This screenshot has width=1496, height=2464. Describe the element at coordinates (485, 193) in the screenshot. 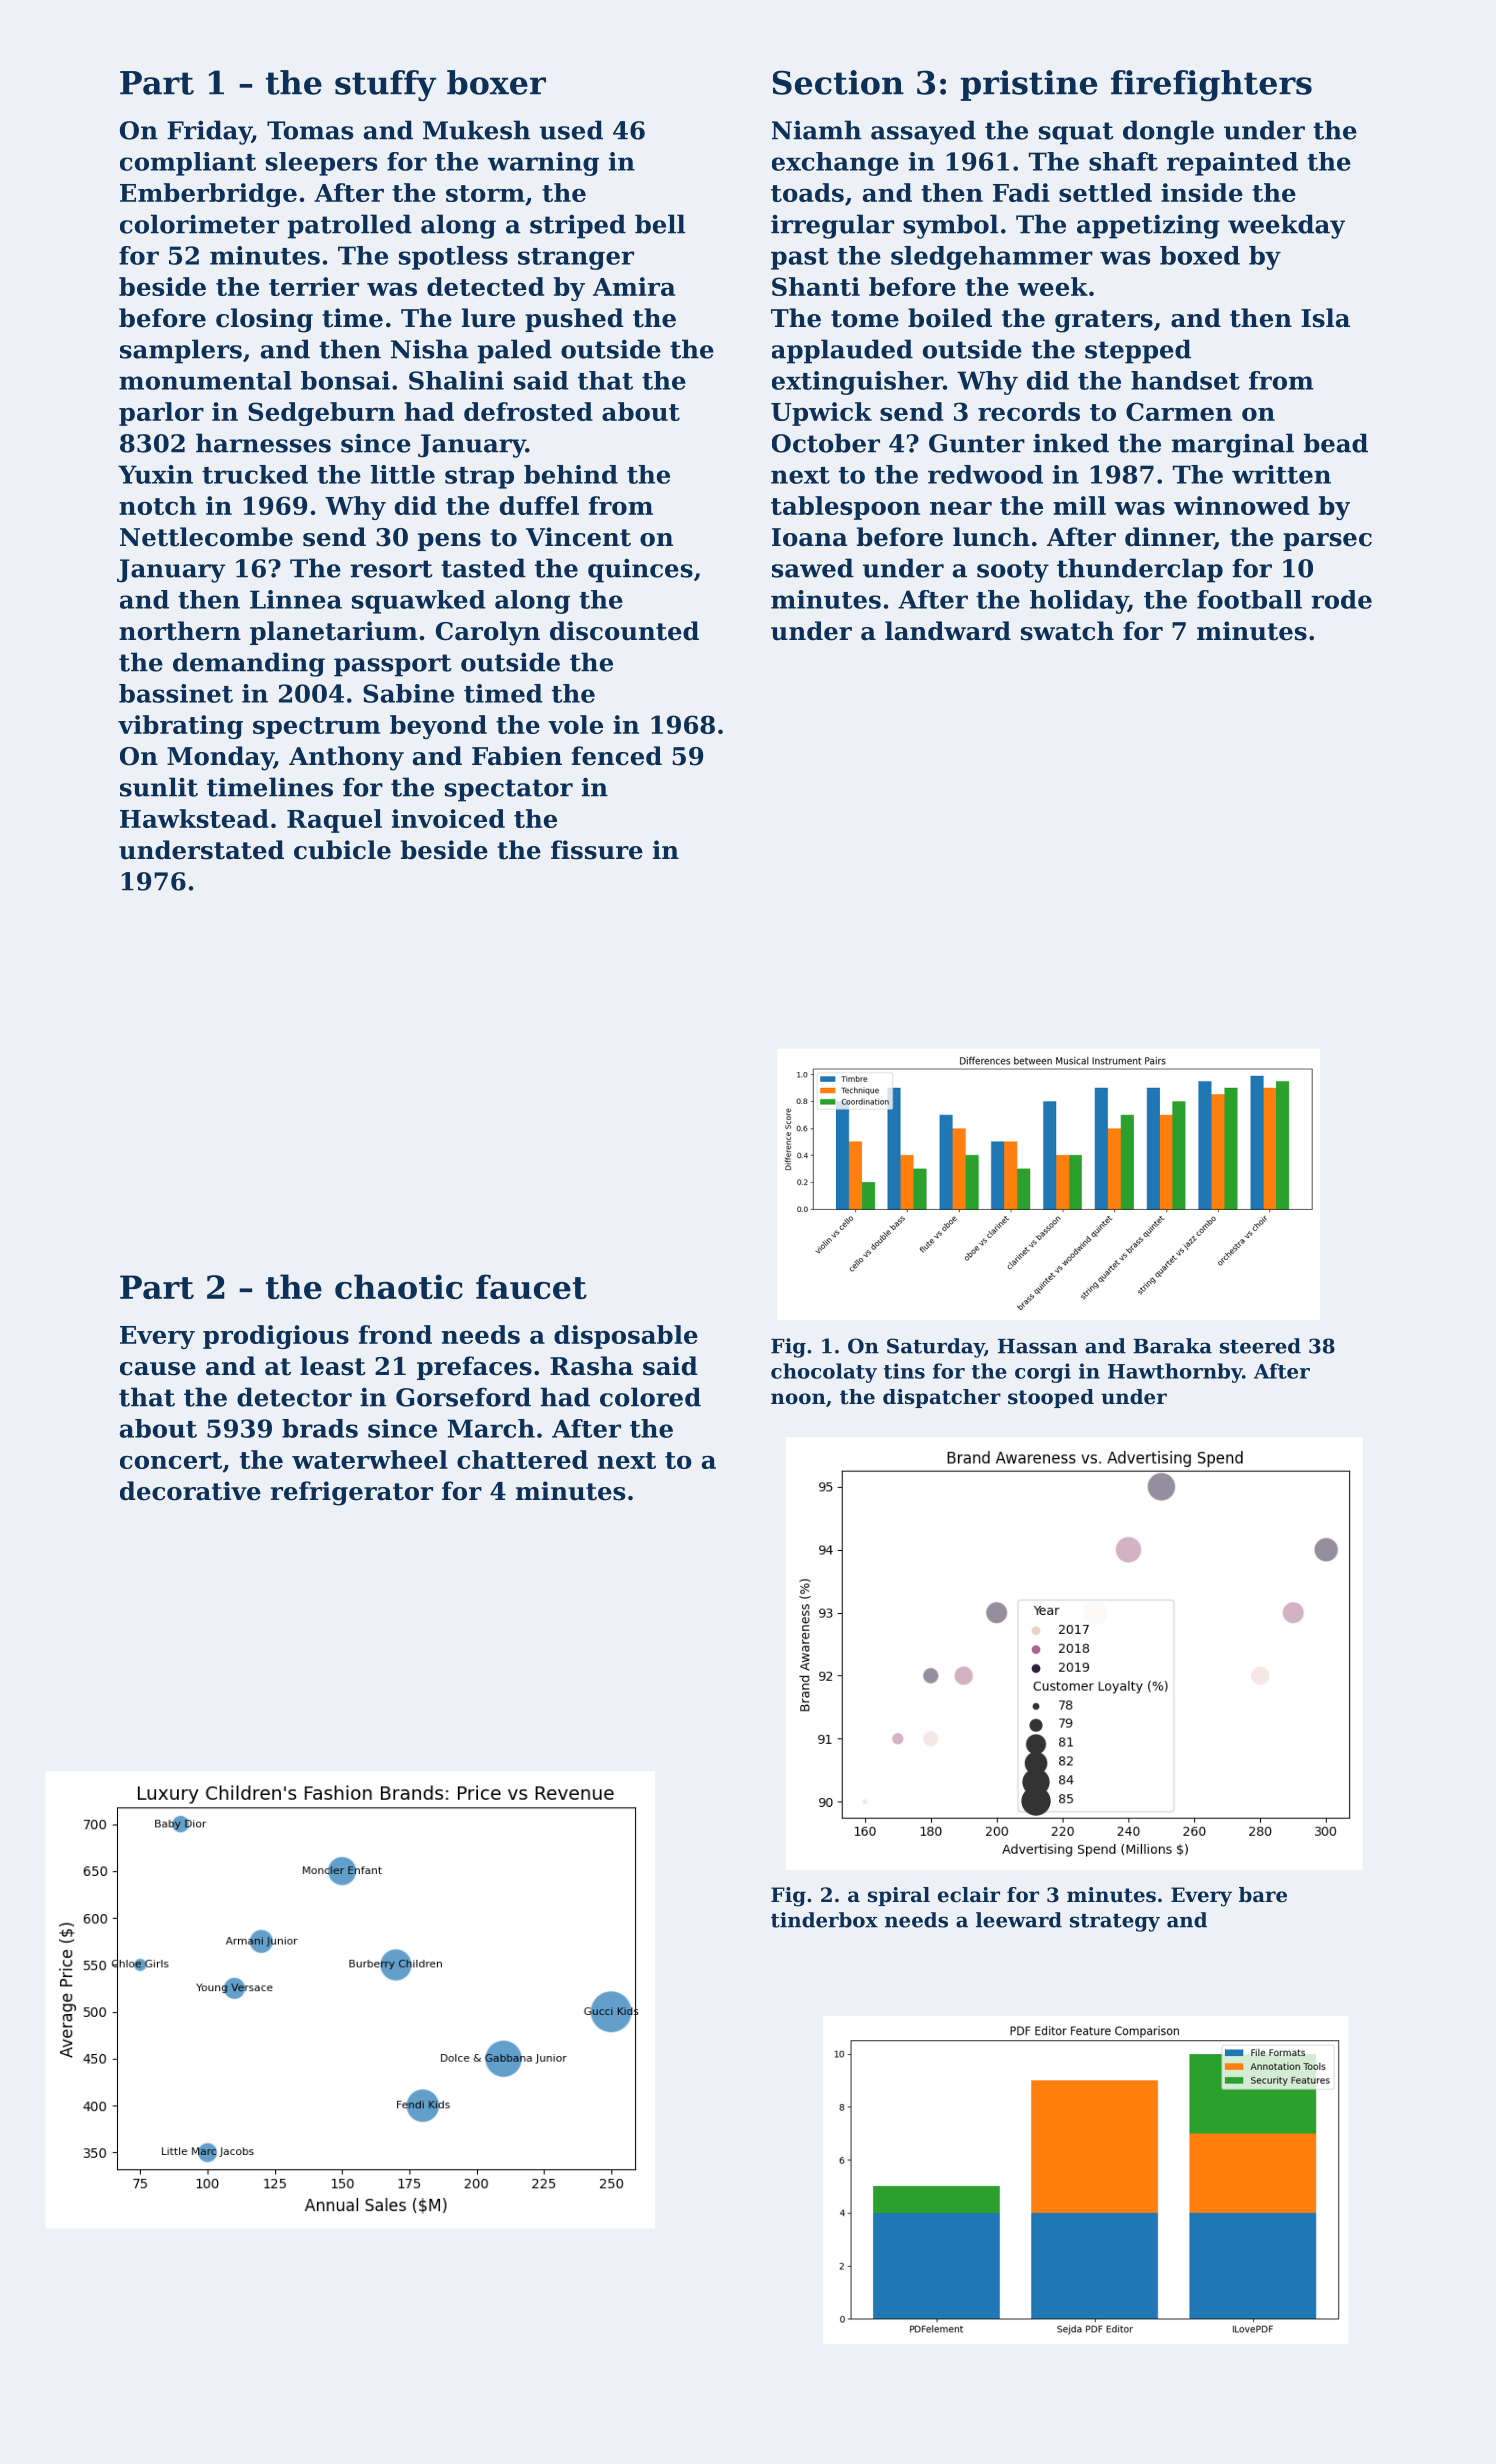

I see `storm` at that location.
